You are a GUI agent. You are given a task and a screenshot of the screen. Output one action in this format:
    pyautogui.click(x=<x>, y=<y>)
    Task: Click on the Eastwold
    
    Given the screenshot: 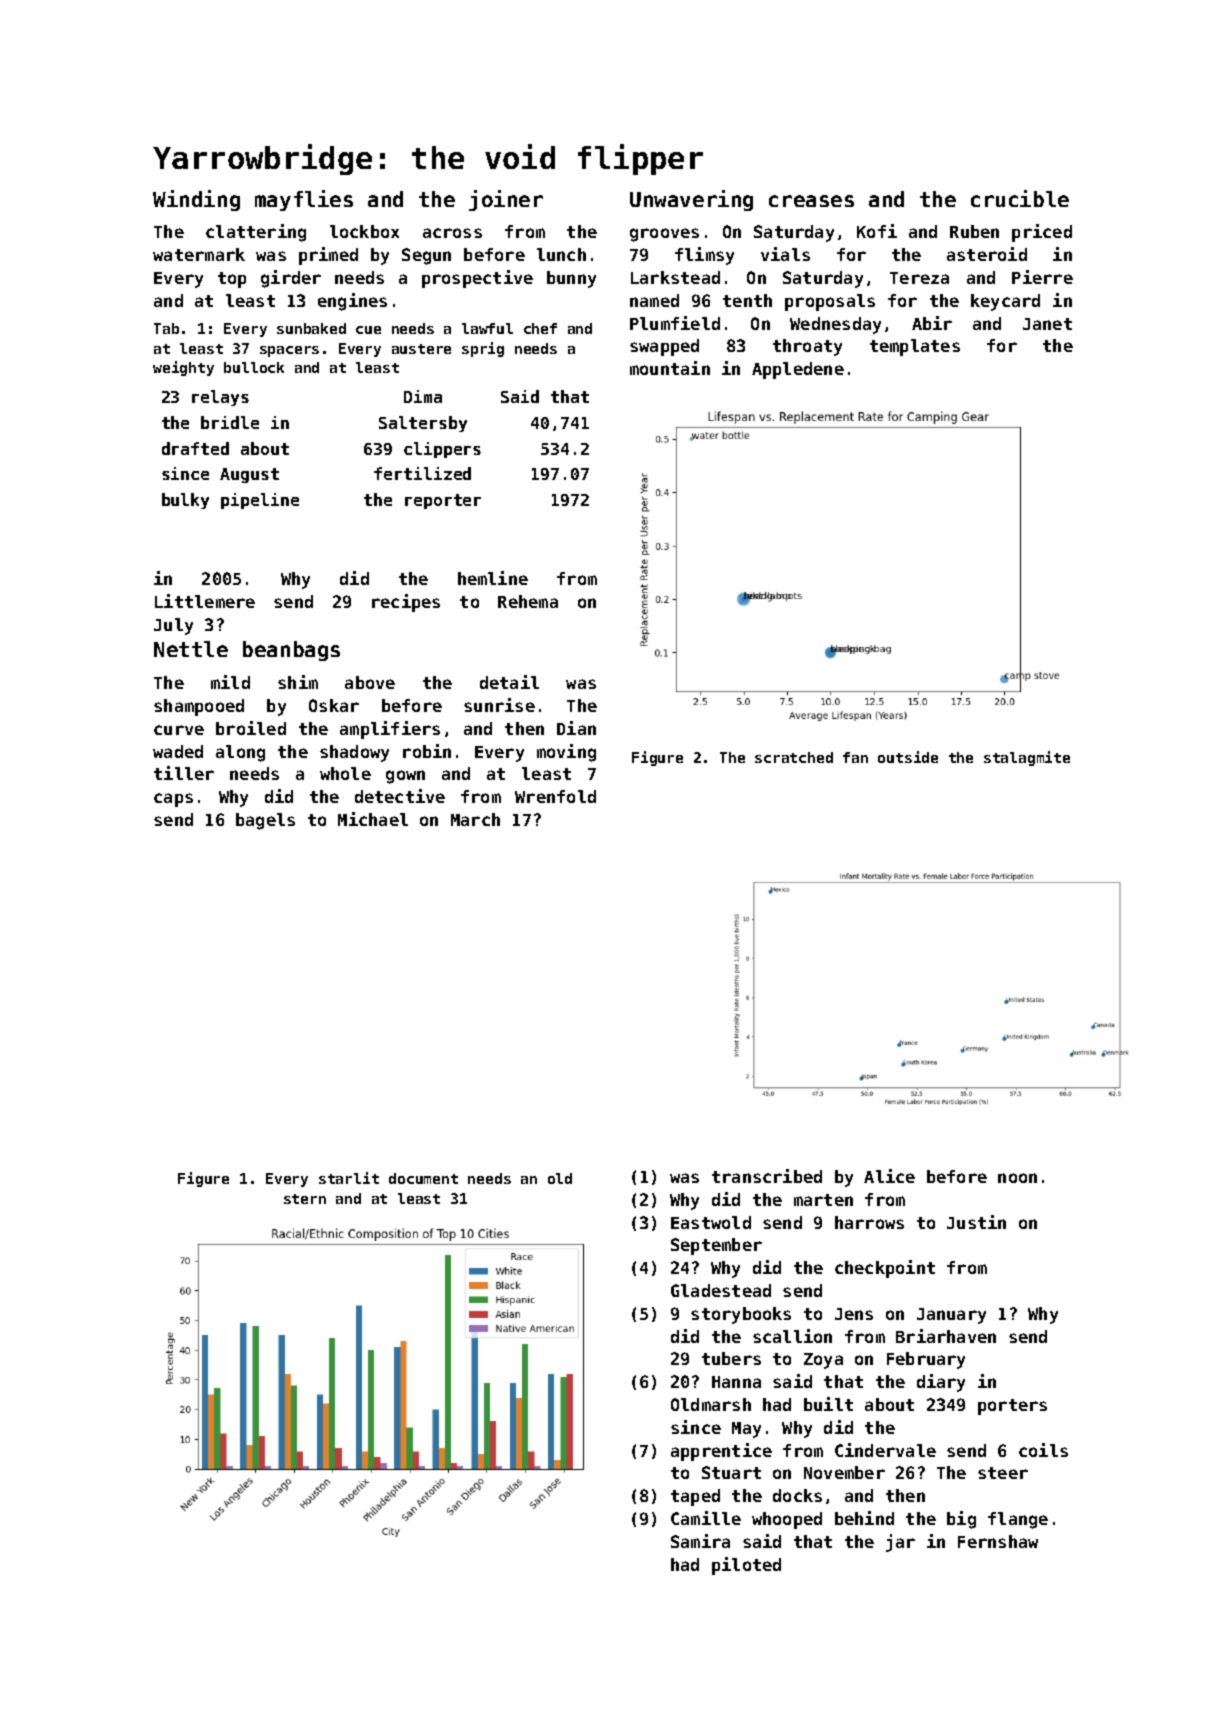 What is the action you would take?
    pyautogui.click(x=711, y=1222)
